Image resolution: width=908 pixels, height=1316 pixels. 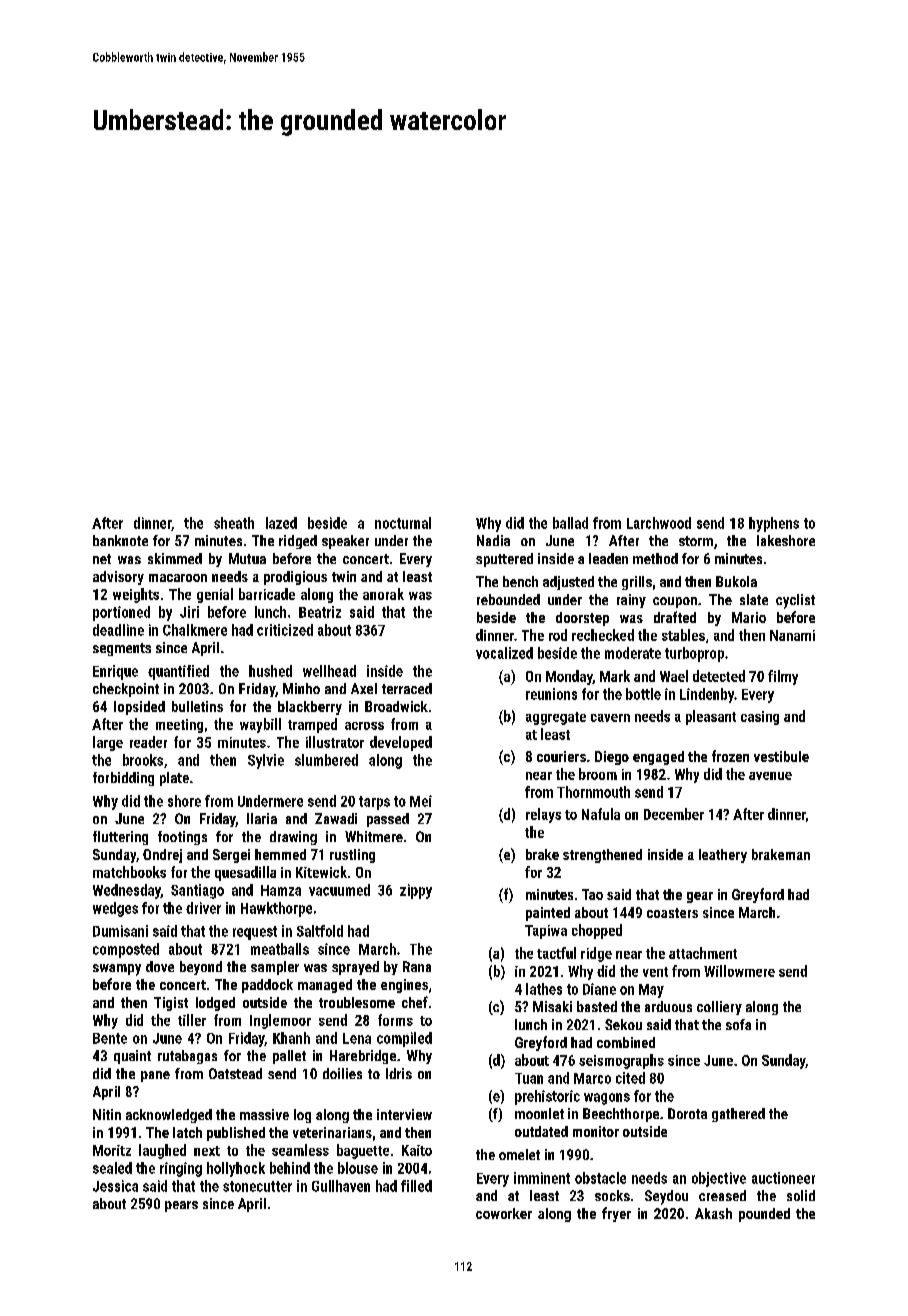 I want to click on coupon, so click(x=675, y=602).
